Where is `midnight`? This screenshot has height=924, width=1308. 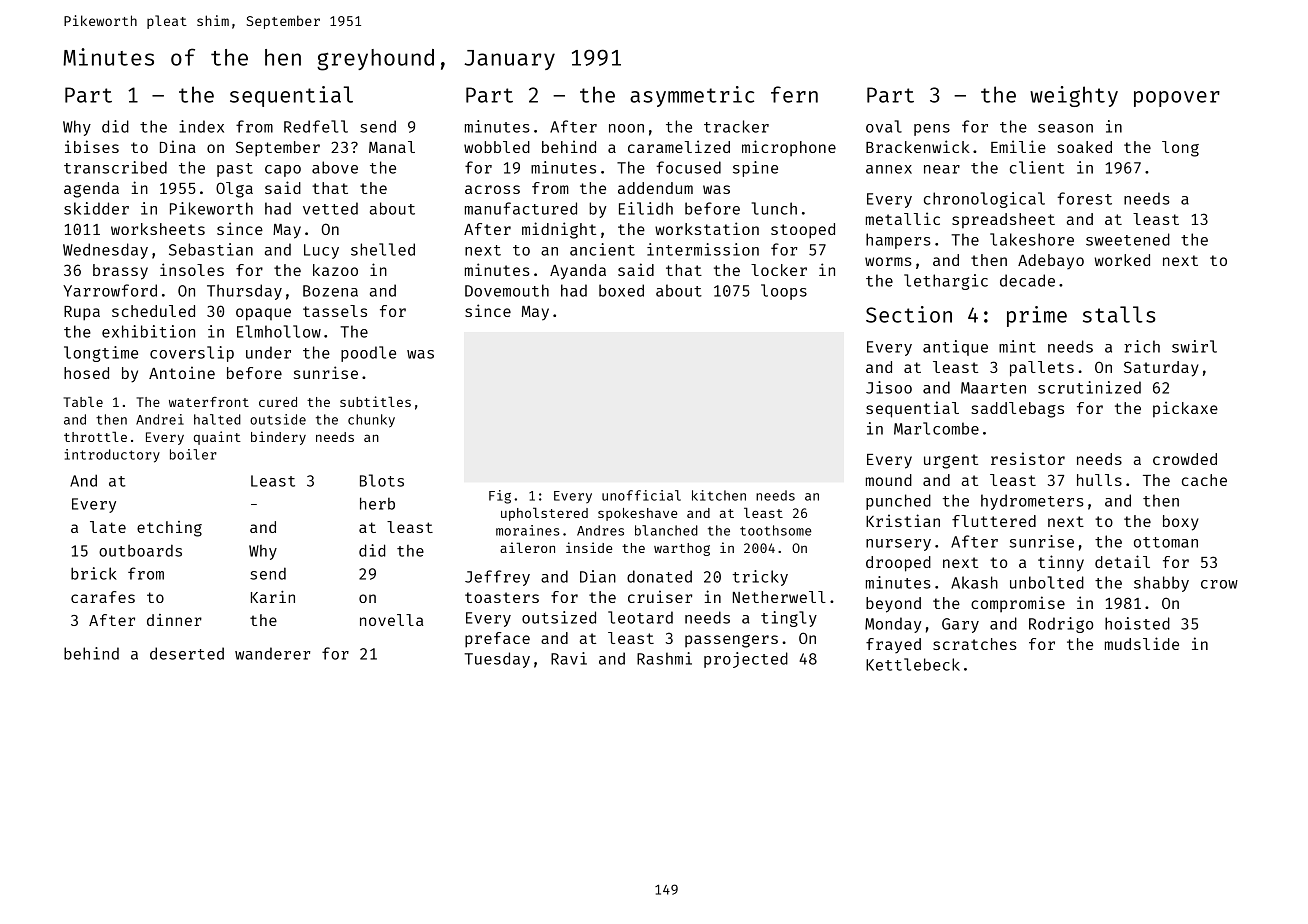 midnight is located at coordinates (559, 230).
